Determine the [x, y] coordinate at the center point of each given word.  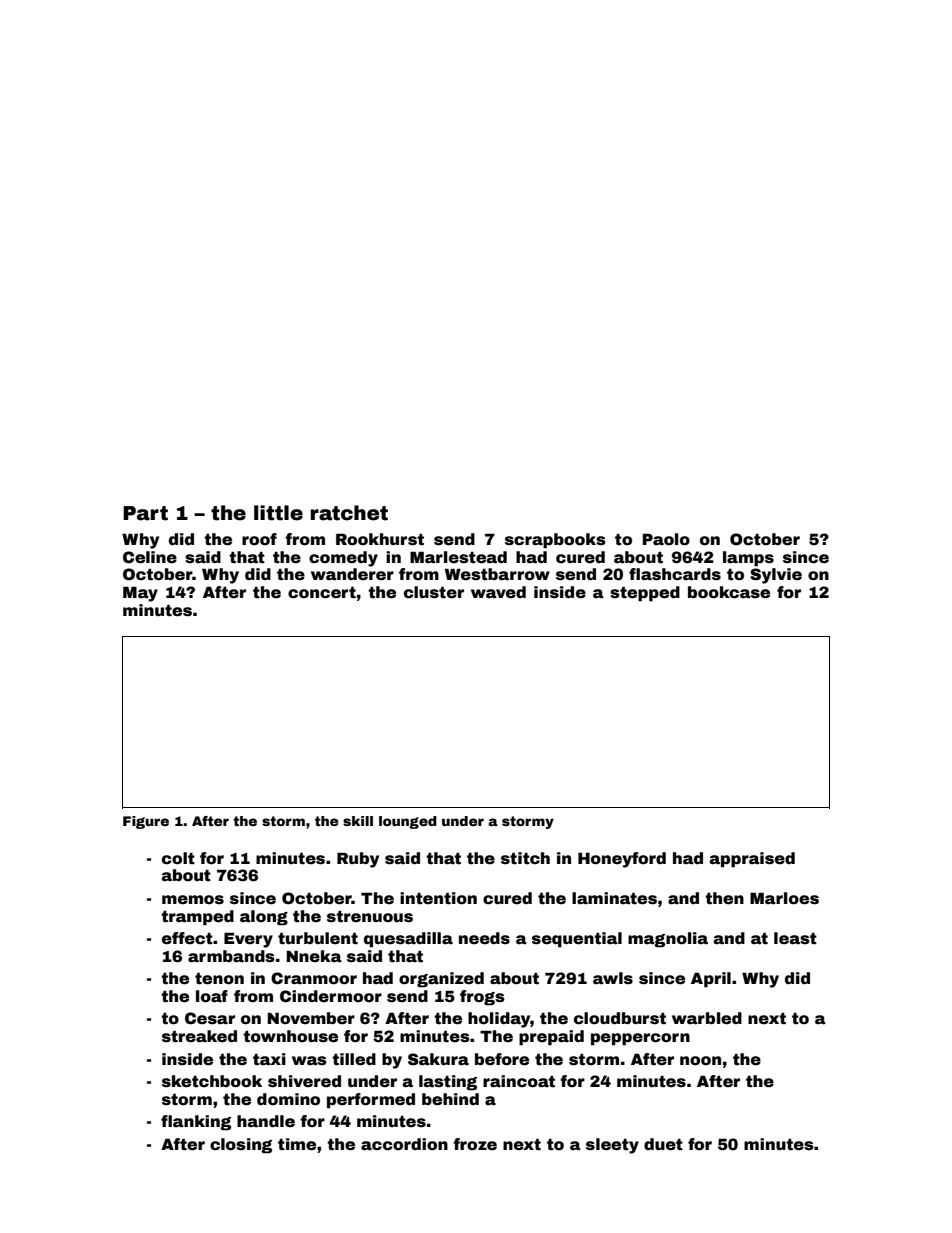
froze [475, 1144]
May [140, 594]
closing [241, 1146]
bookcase [729, 592]
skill [358, 821]
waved [498, 592]
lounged [408, 822]
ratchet [349, 513]
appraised [752, 860]
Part [145, 513]
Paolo [666, 539]
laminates [614, 898]
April [711, 980]
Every [248, 940]
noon [700, 1061]
